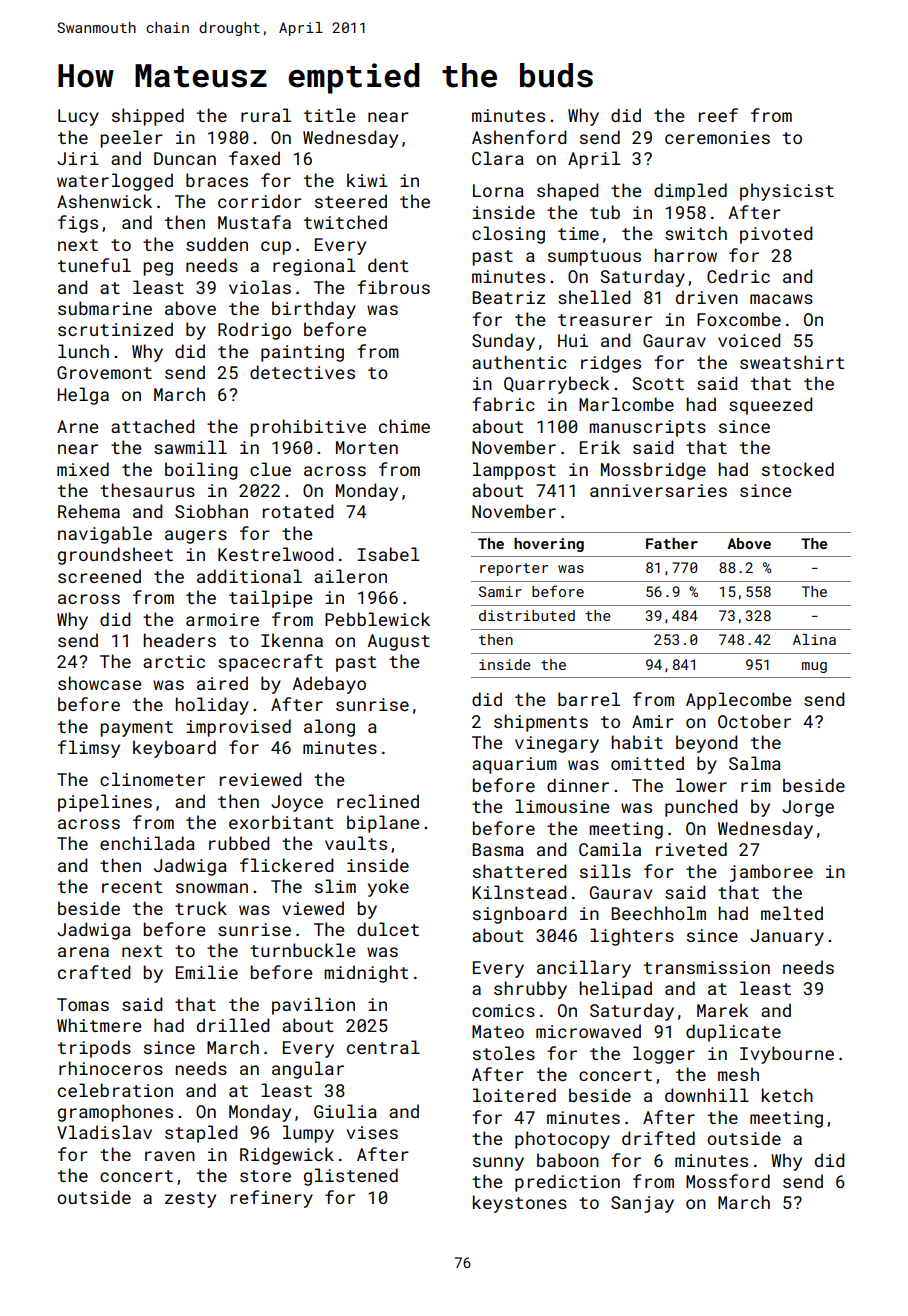 This image has height=1316, width=908. Describe the element at coordinates (131, 139) in the image. I see `peeler` at that location.
